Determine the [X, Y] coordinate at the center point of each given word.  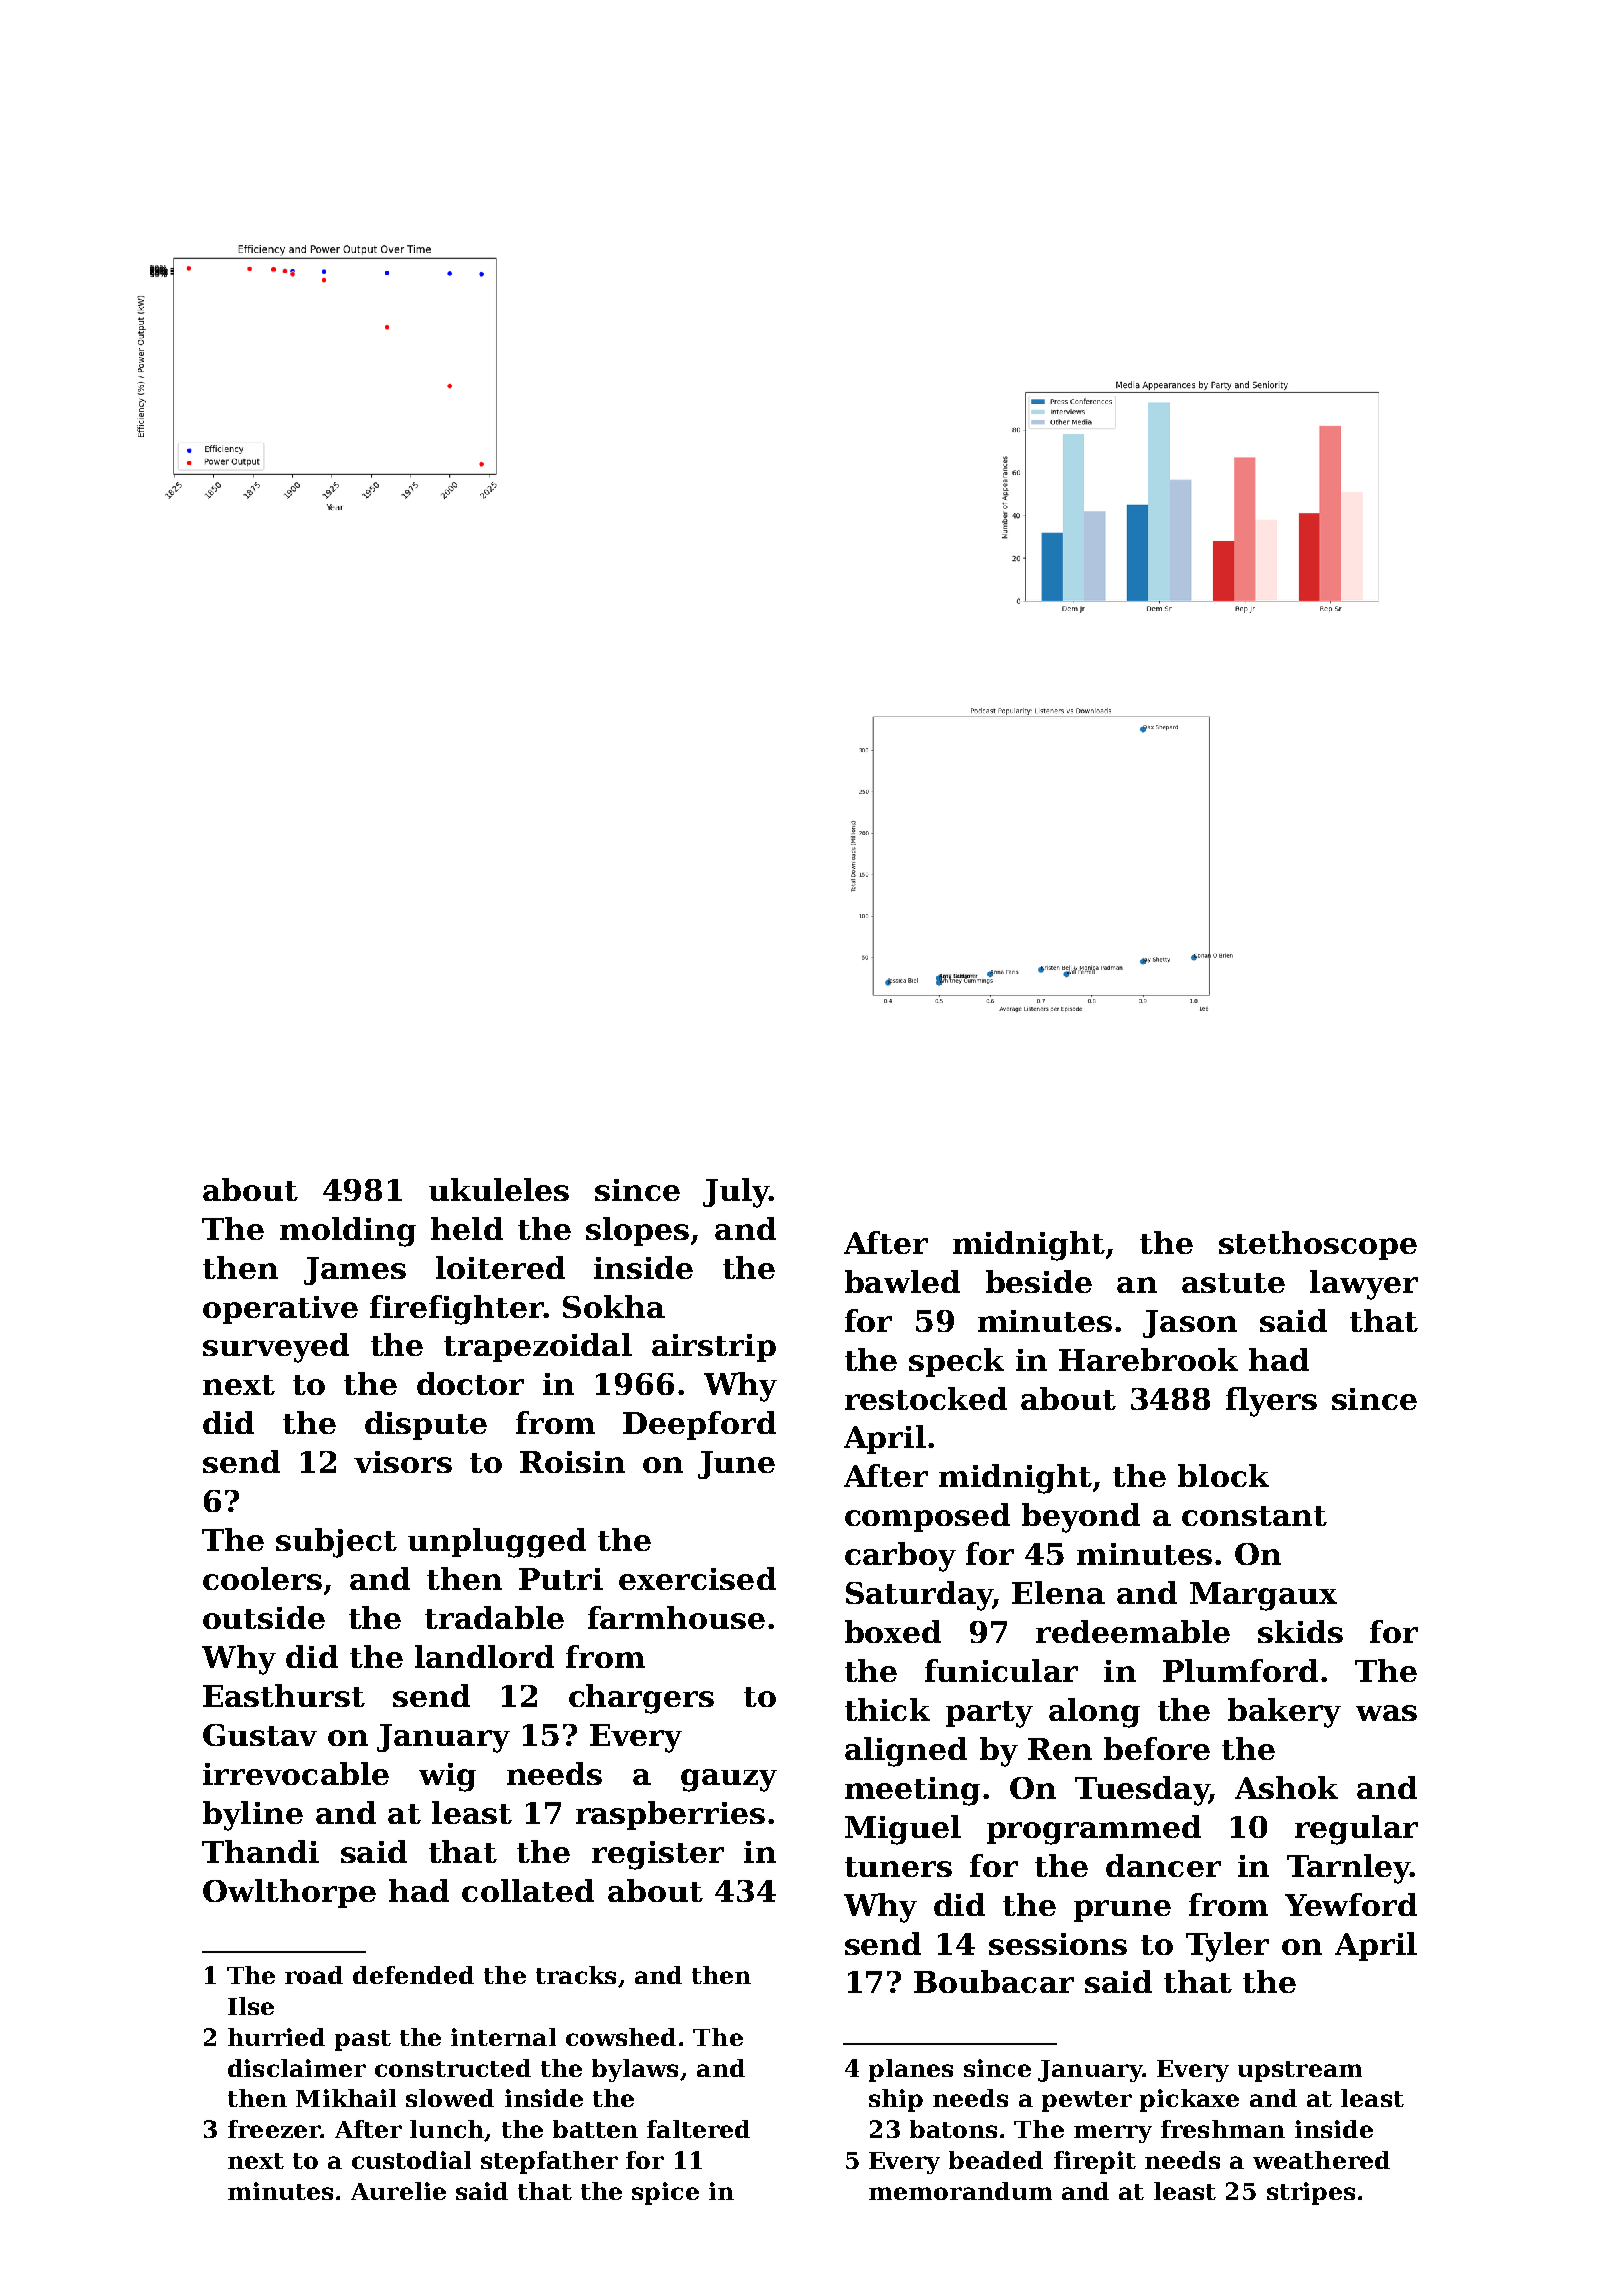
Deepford [699, 1425]
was [1386, 1713]
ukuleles [499, 1189]
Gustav [260, 1735]
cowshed [621, 2037]
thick [887, 1709]
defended [413, 1975]
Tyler [1227, 1947]
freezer [274, 2129]
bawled [902, 1281]
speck [956, 1362]
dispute [426, 1425]
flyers [1271, 1402]
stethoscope [1318, 1245]
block [1223, 1475]
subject [336, 1543]
